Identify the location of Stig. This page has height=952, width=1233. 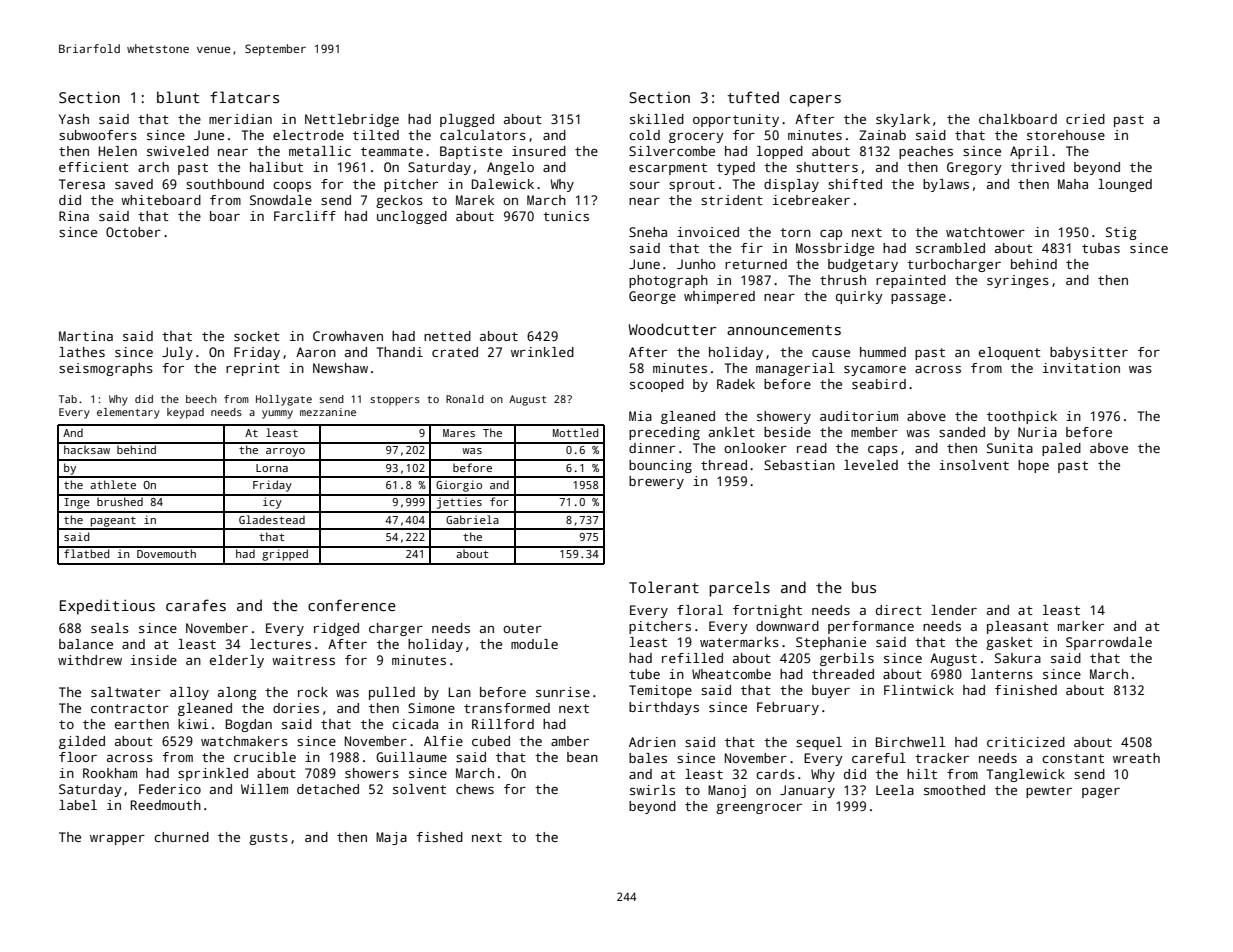
(1121, 233).
